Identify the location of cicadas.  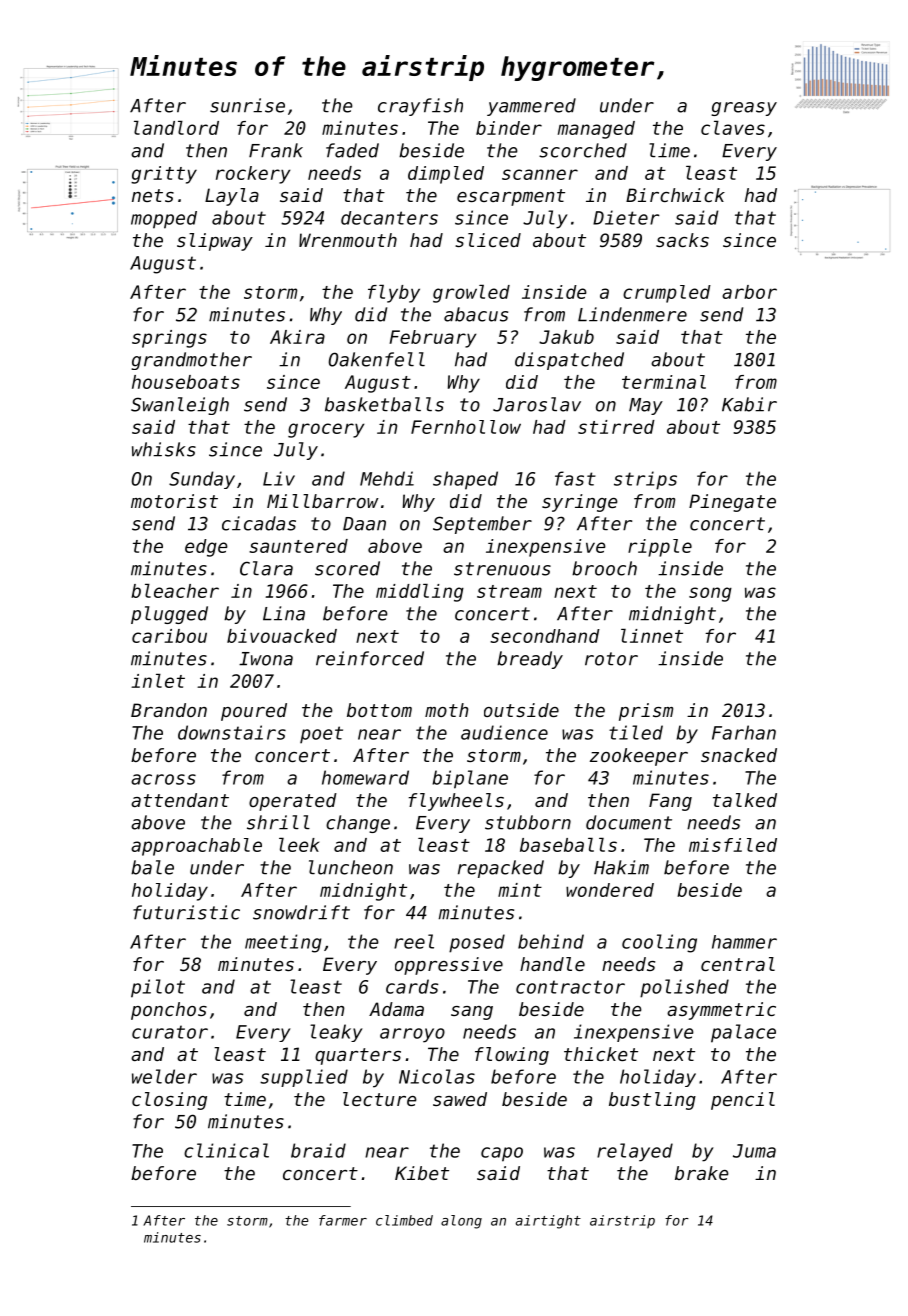
(259, 523).
